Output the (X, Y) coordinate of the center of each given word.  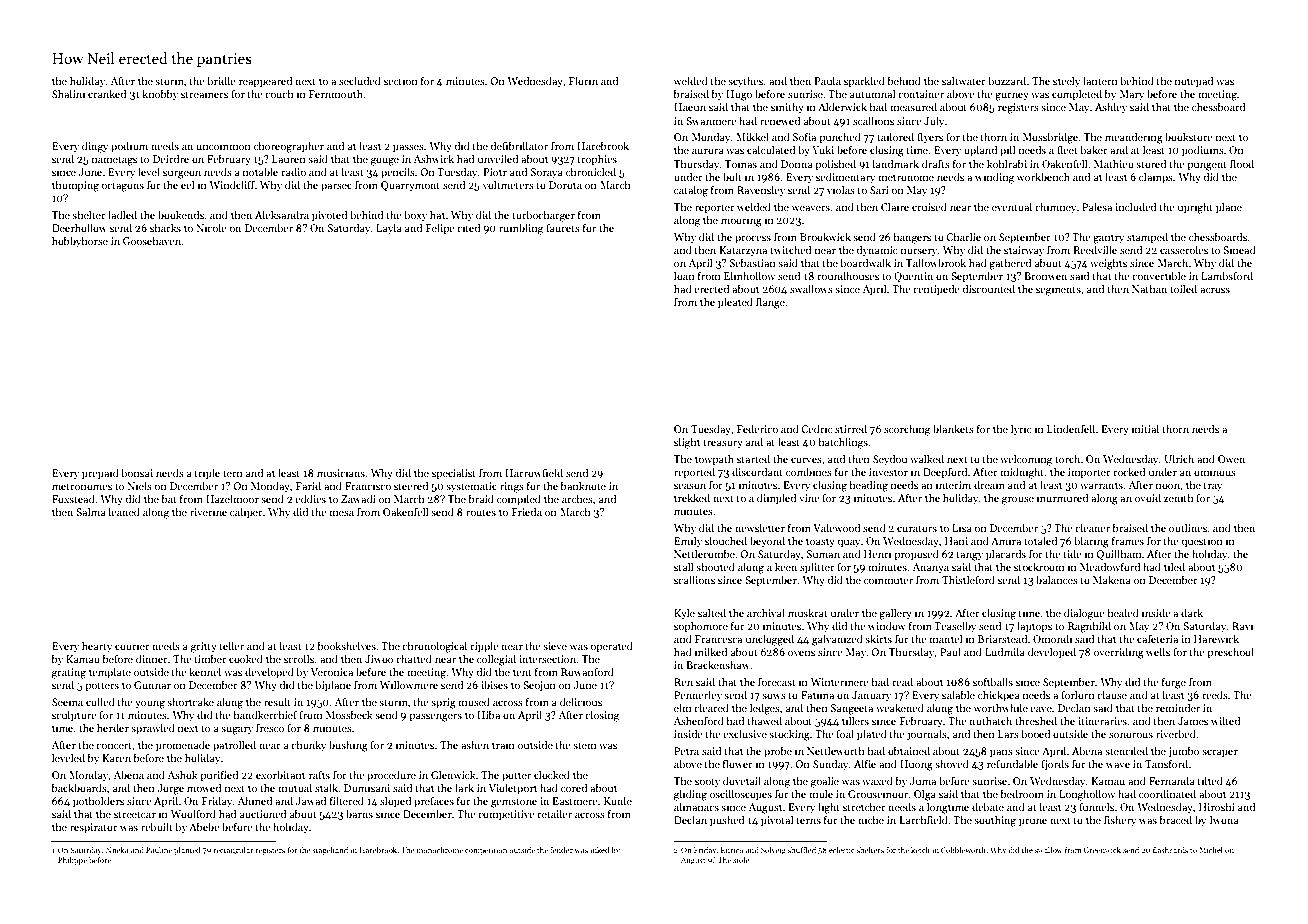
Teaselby (955, 626)
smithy (787, 107)
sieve (555, 646)
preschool (1231, 652)
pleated (735, 302)
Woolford (193, 813)
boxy (415, 215)
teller (232, 645)
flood (1242, 163)
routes (481, 513)
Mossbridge (1050, 138)
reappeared (265, 81)
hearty (97, 646)
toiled (1183, 288)
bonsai (137, 472)
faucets (563, 228)
